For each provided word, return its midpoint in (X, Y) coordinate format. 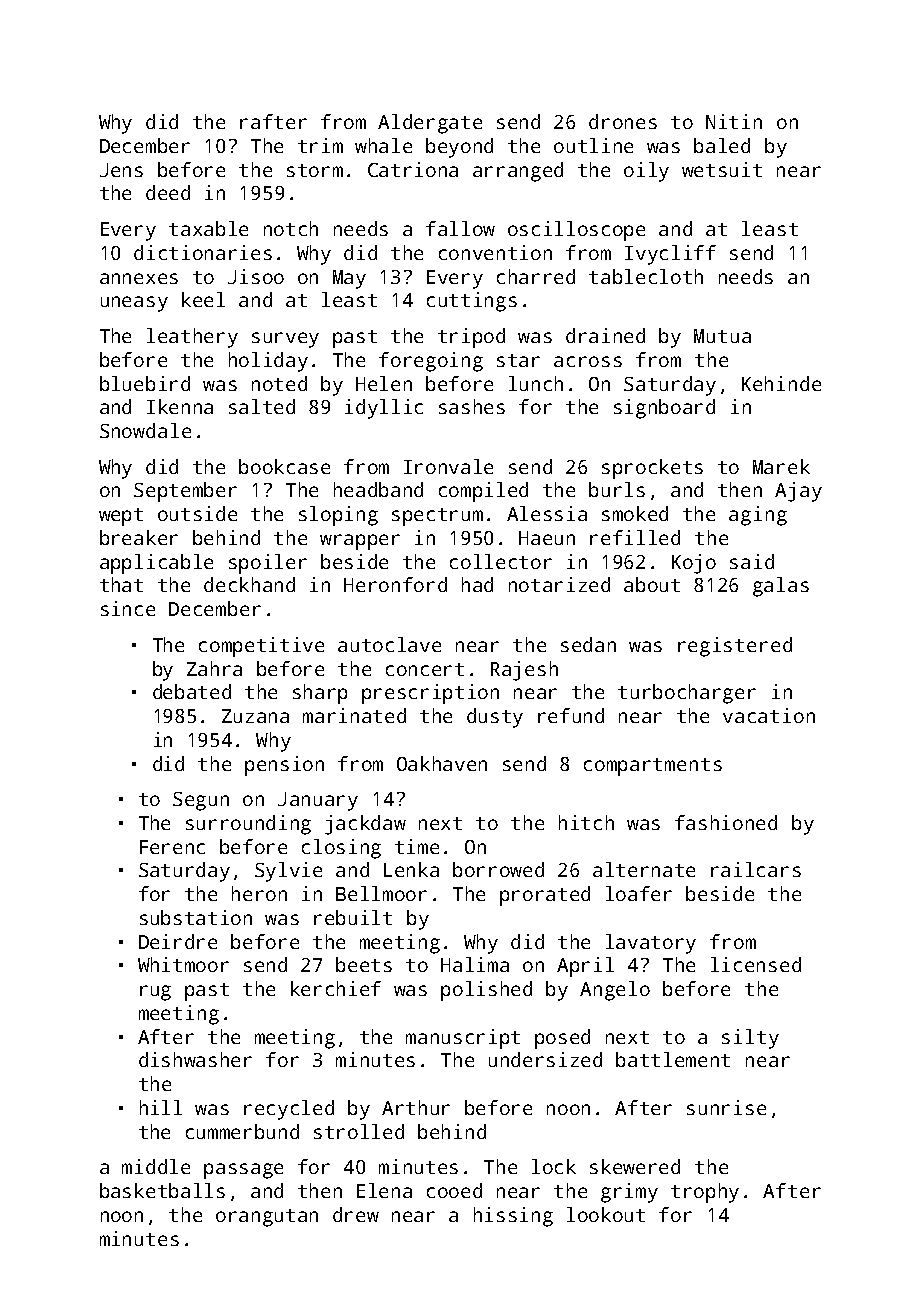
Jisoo (256, 276)
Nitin (734, 121)
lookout (606, 1214)
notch (291, 228)
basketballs (162, 1190)
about (652, 584)
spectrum (437, 517)
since (128, 608)
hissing (513, 1217)
